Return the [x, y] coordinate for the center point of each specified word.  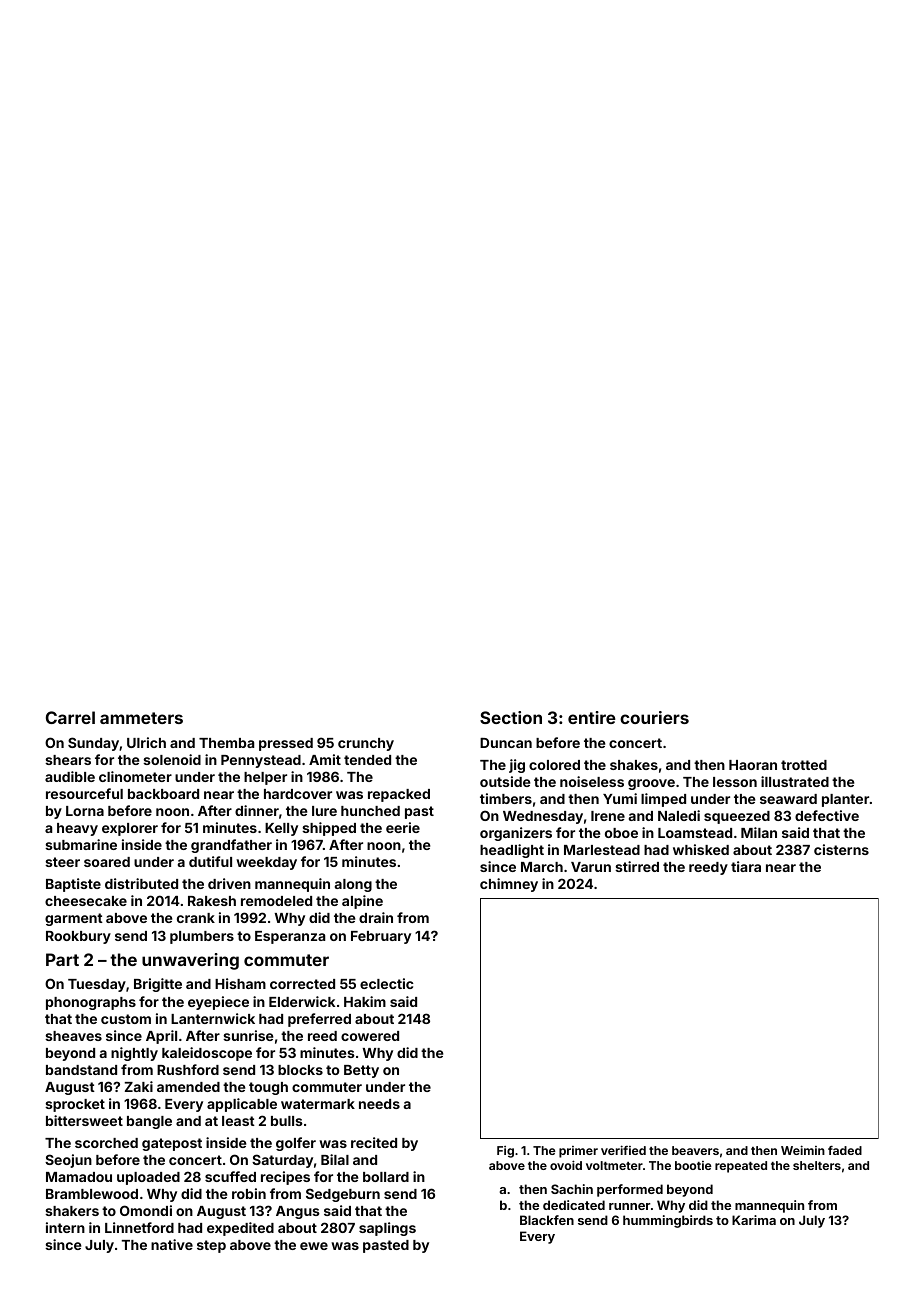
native [172, 1244]
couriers [654, 717]
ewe [314, 1246]
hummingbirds [668, 1221]
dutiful [210, 861]
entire [592, 717]
